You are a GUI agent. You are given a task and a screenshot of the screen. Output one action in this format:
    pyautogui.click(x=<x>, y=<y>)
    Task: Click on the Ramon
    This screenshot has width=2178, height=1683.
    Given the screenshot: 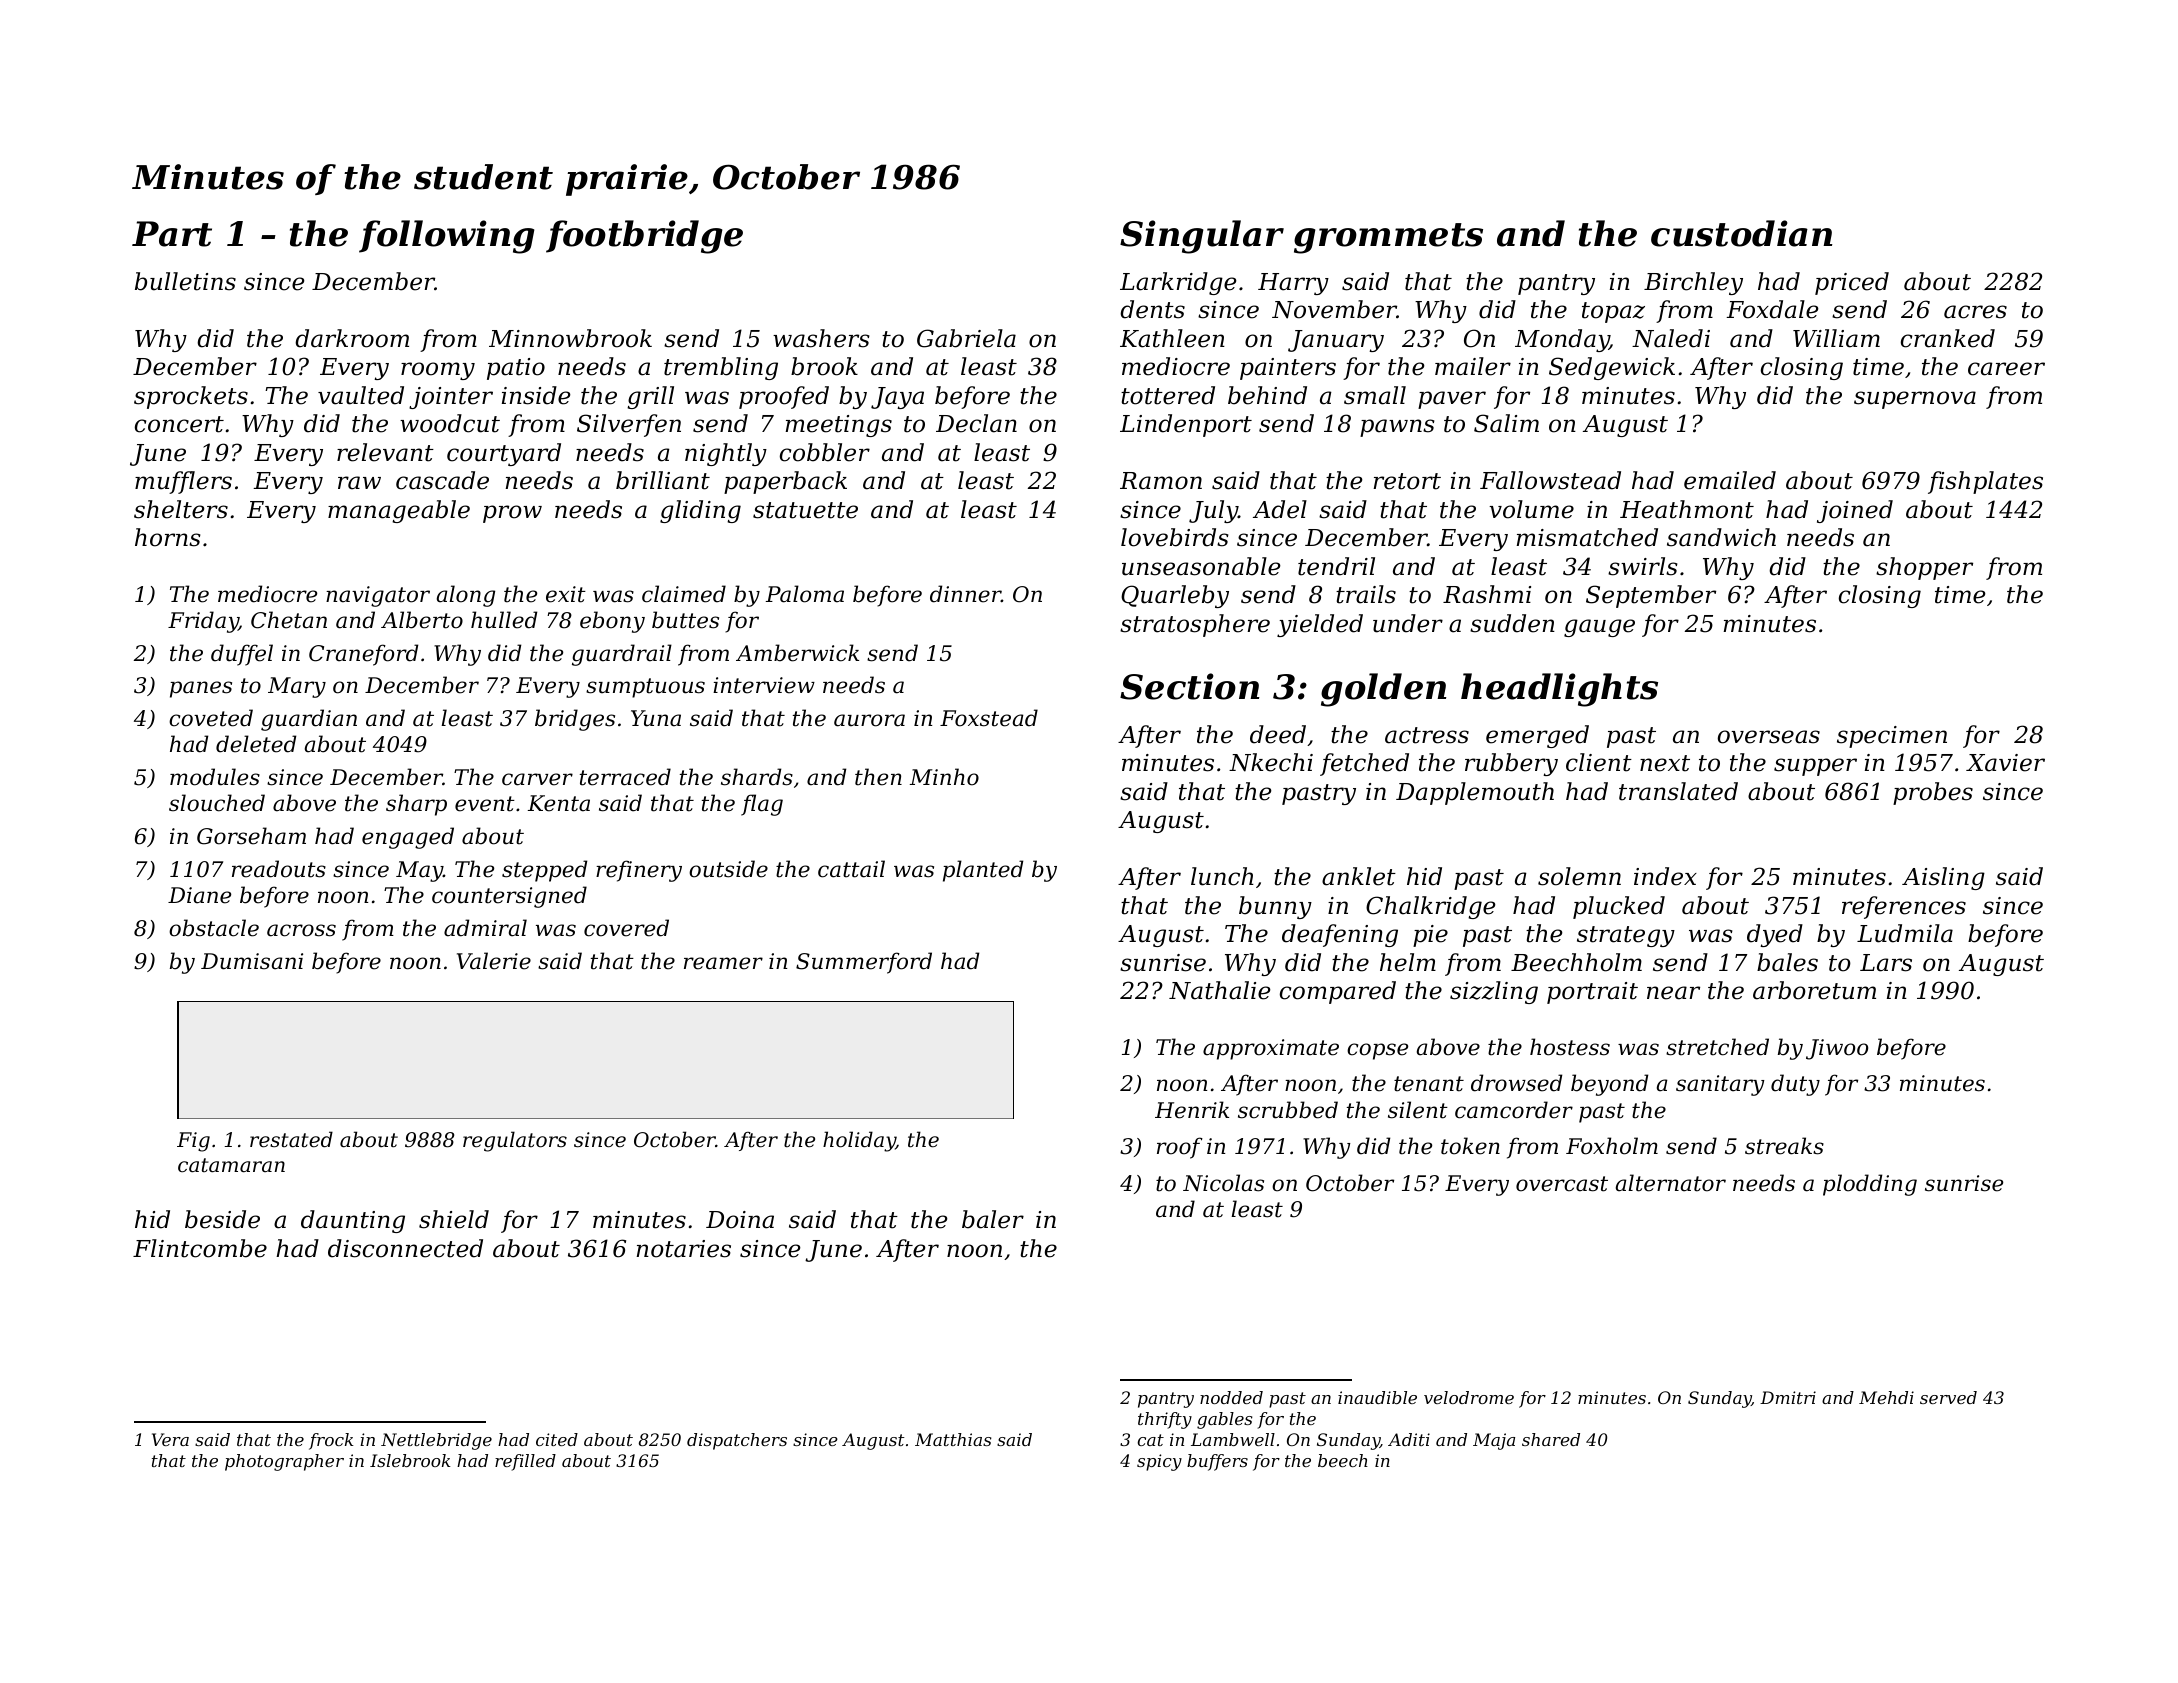 What is the action you would take?
    pyautogui.click(x=1161, y=481)
